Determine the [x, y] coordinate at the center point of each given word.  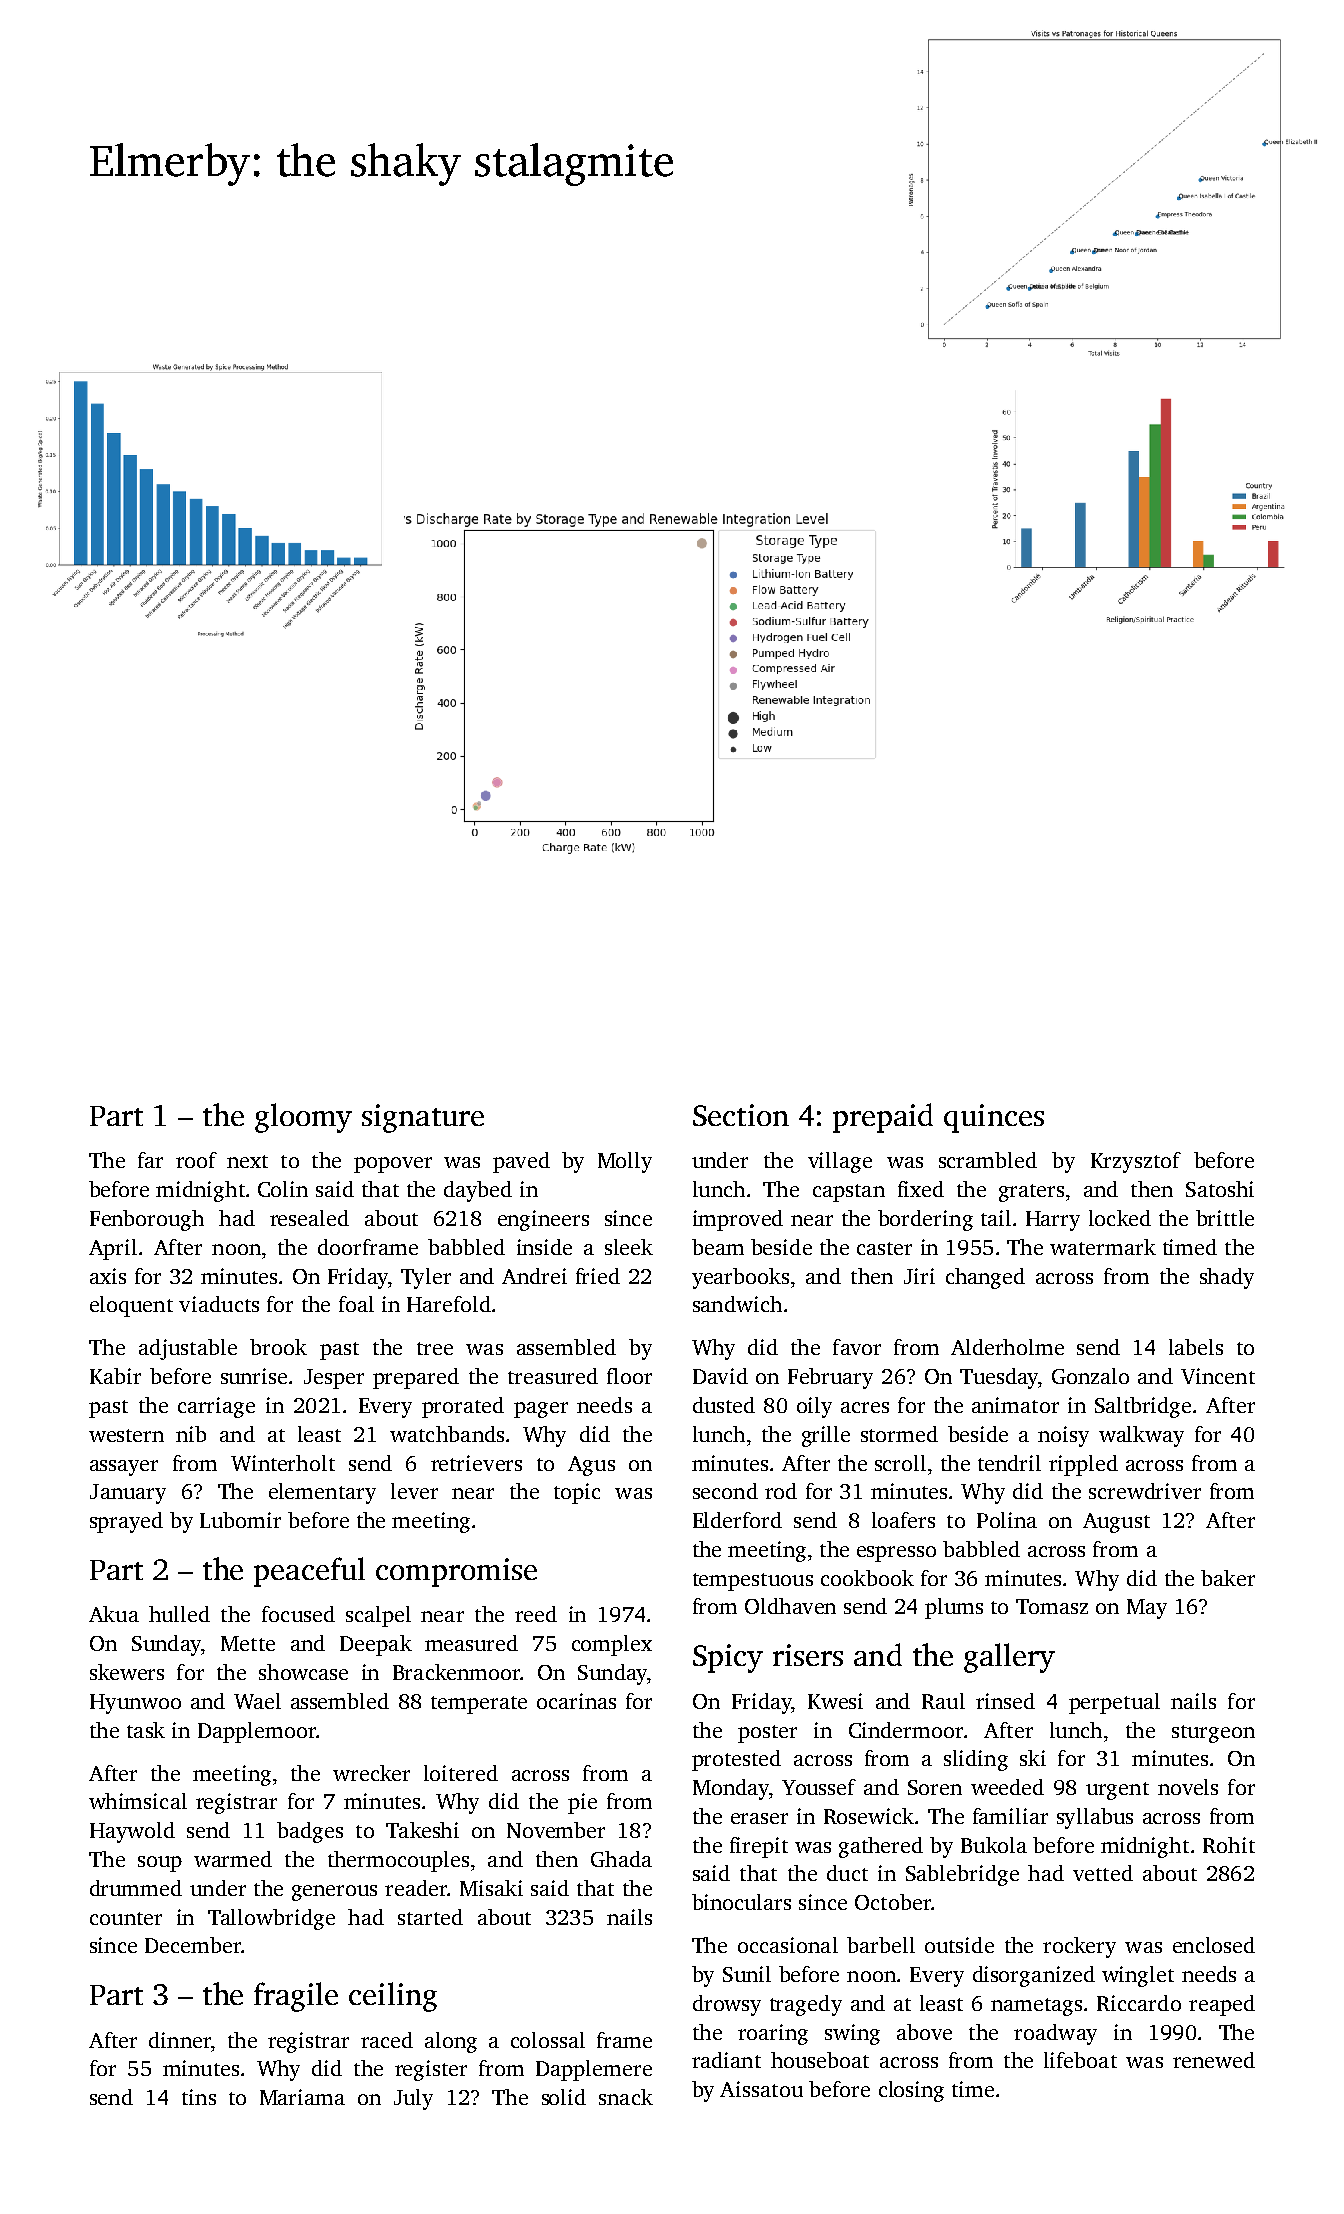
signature [423, 1118]
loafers [903, 1520]
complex [612, 1645]
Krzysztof [1136, 1162]
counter [126, 1918]
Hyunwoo [135, 1704]
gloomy [303, 1118]
